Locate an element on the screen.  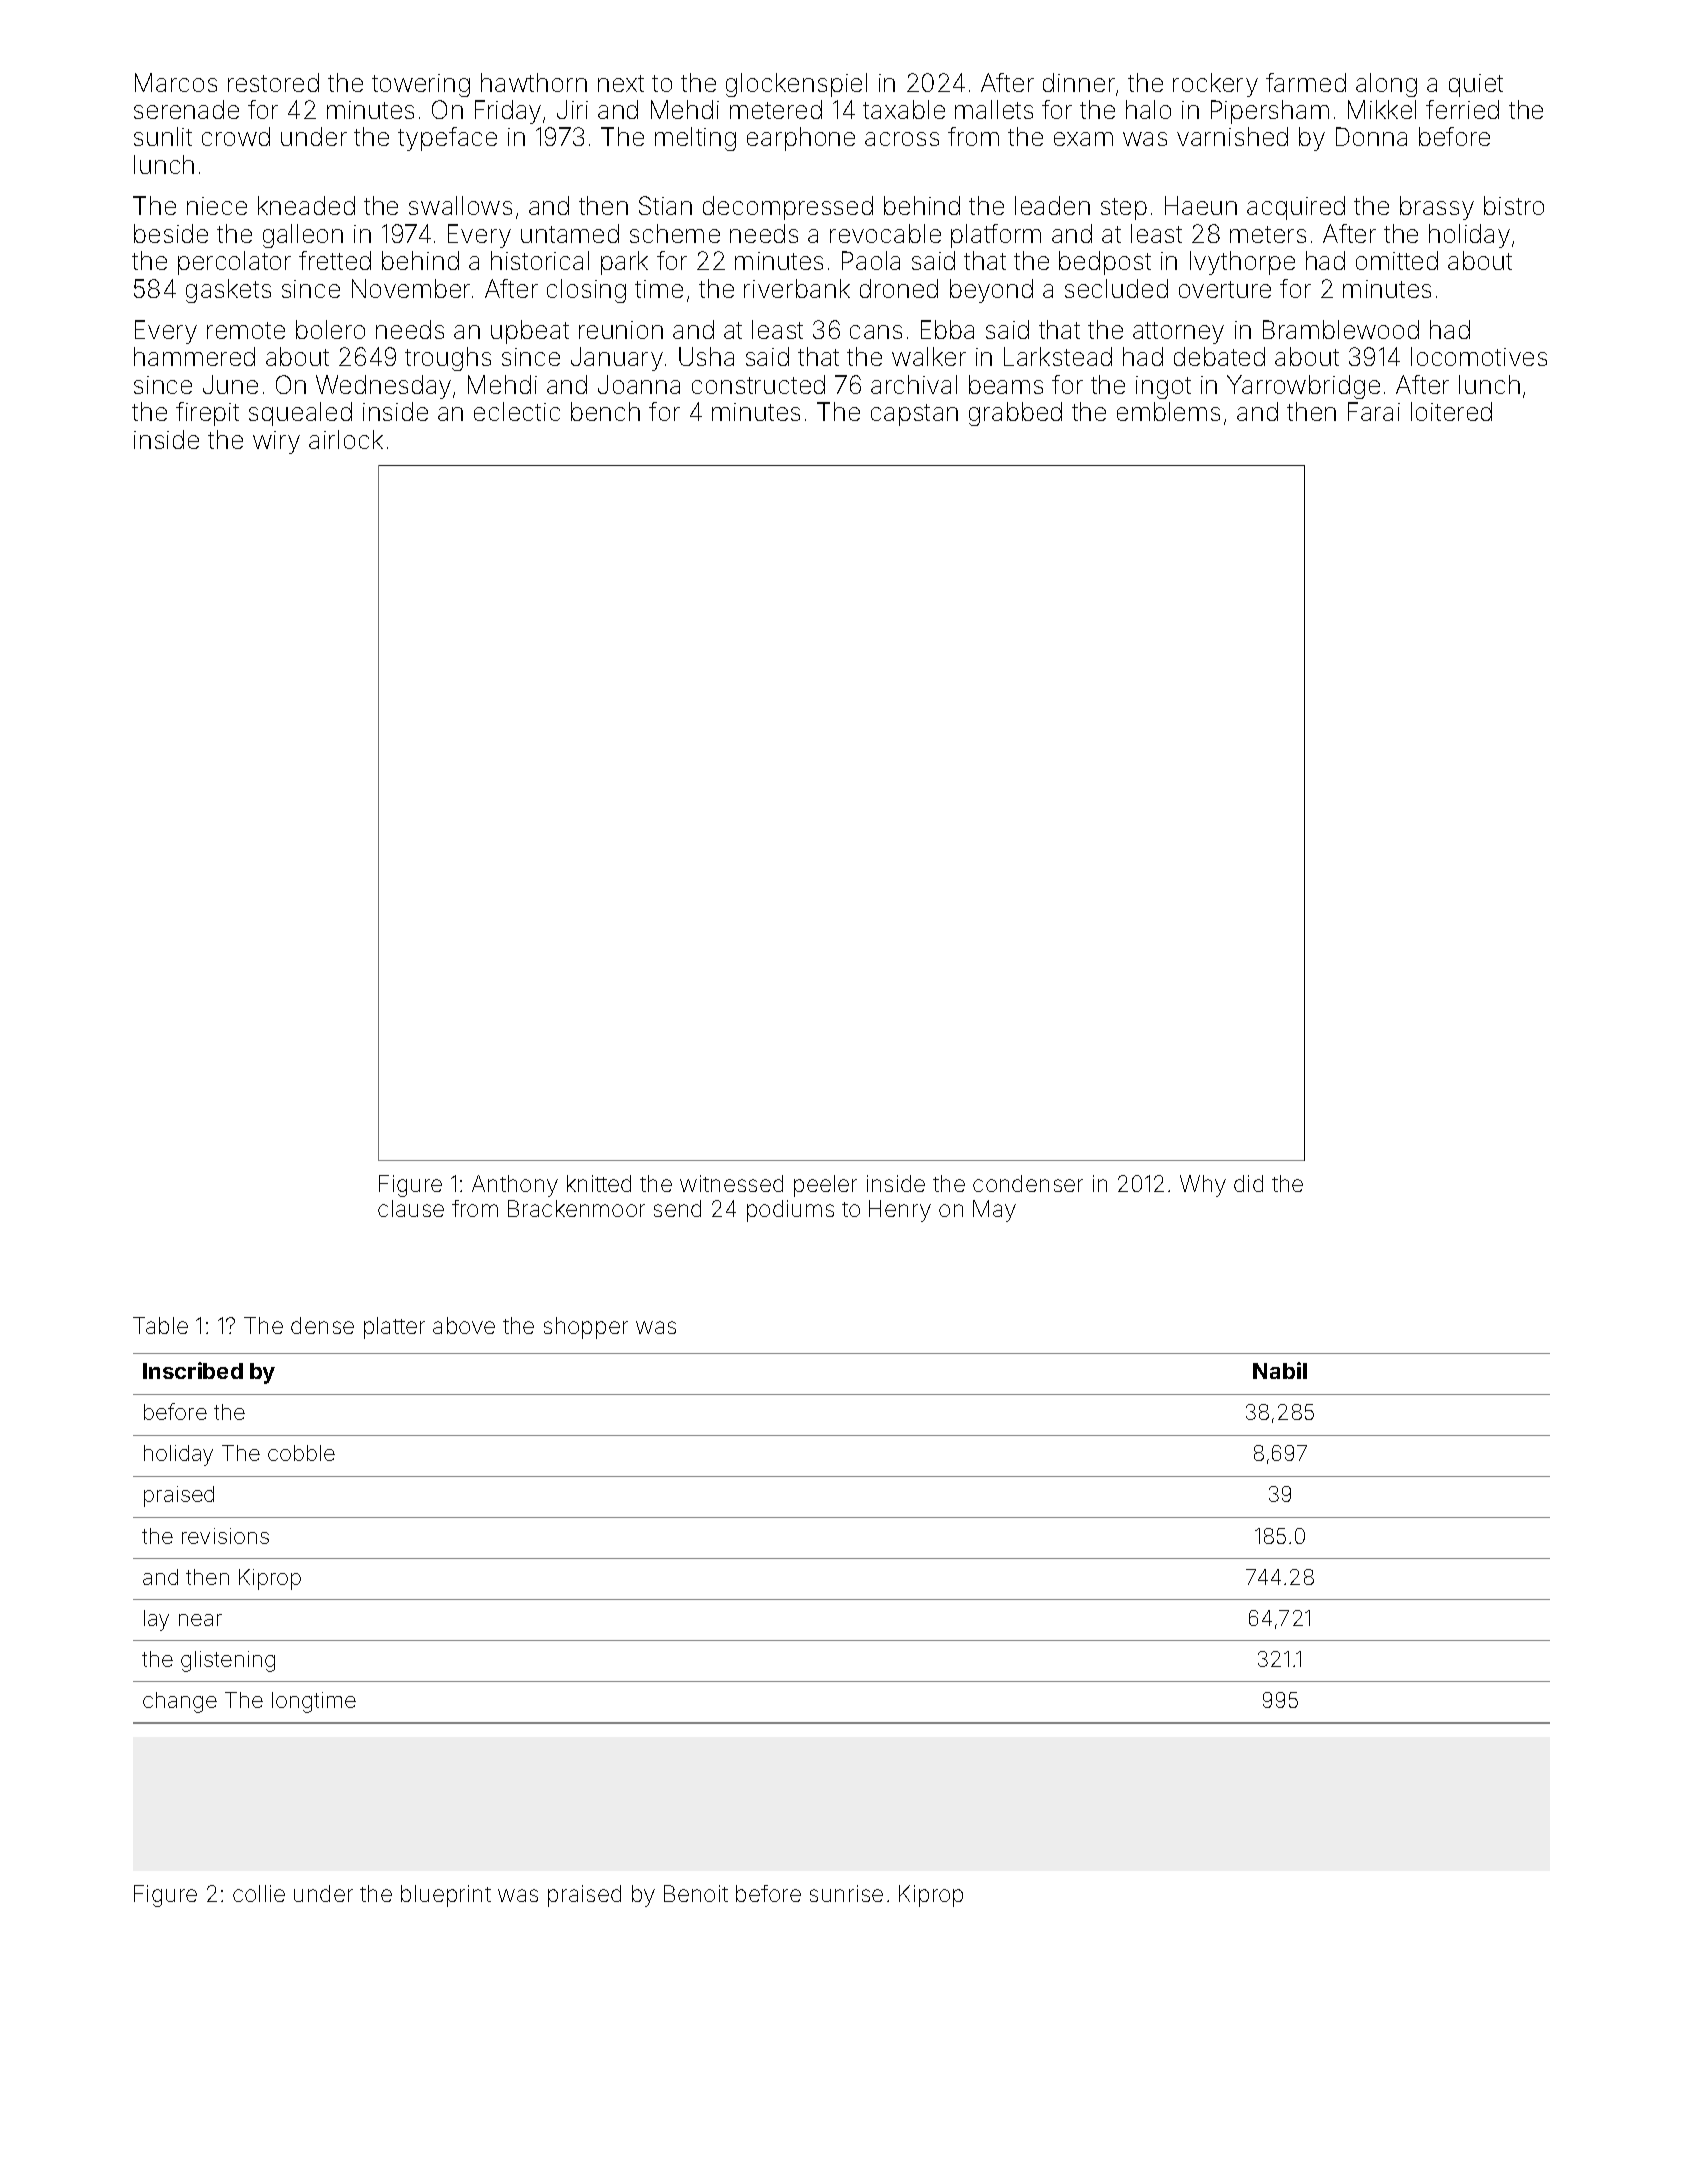
capstan is located at coordinates (914, 415).
